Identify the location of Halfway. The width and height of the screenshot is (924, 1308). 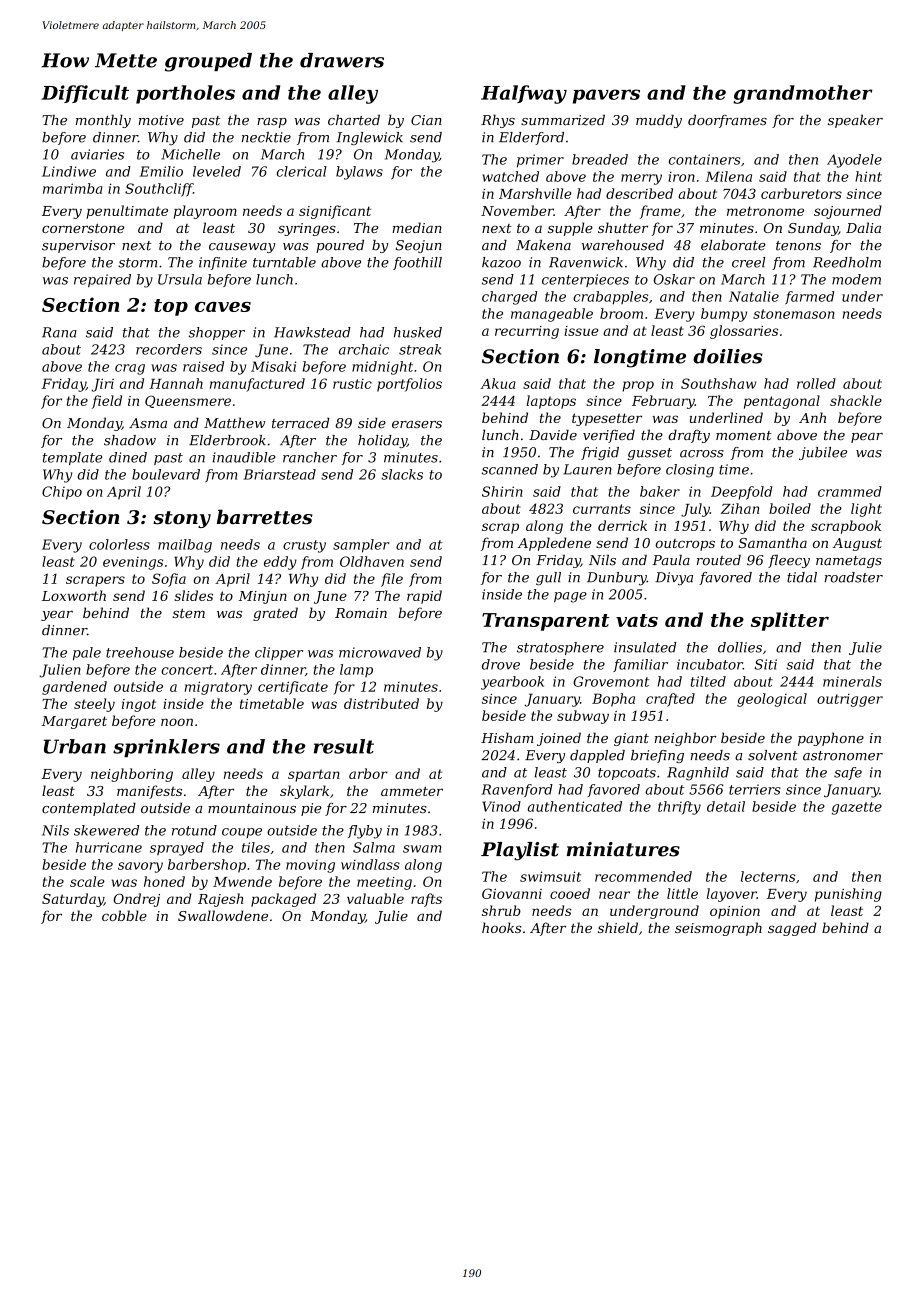
(524, 94).
